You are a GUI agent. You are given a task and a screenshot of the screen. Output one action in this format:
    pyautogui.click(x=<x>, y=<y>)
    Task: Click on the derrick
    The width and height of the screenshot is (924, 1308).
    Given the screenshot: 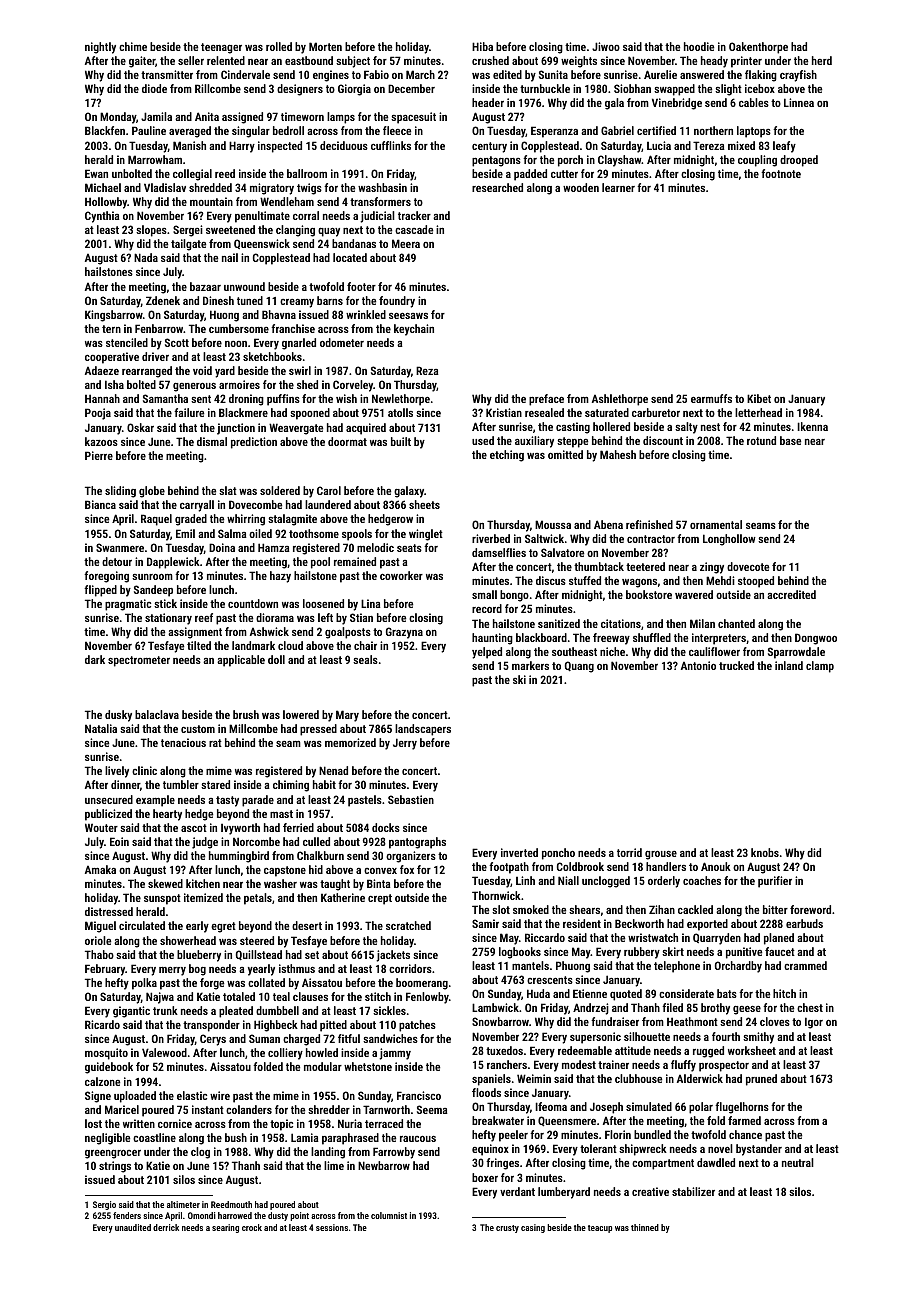 What is the action you would take?
    pyautogui.click(x=166, y=1227)
